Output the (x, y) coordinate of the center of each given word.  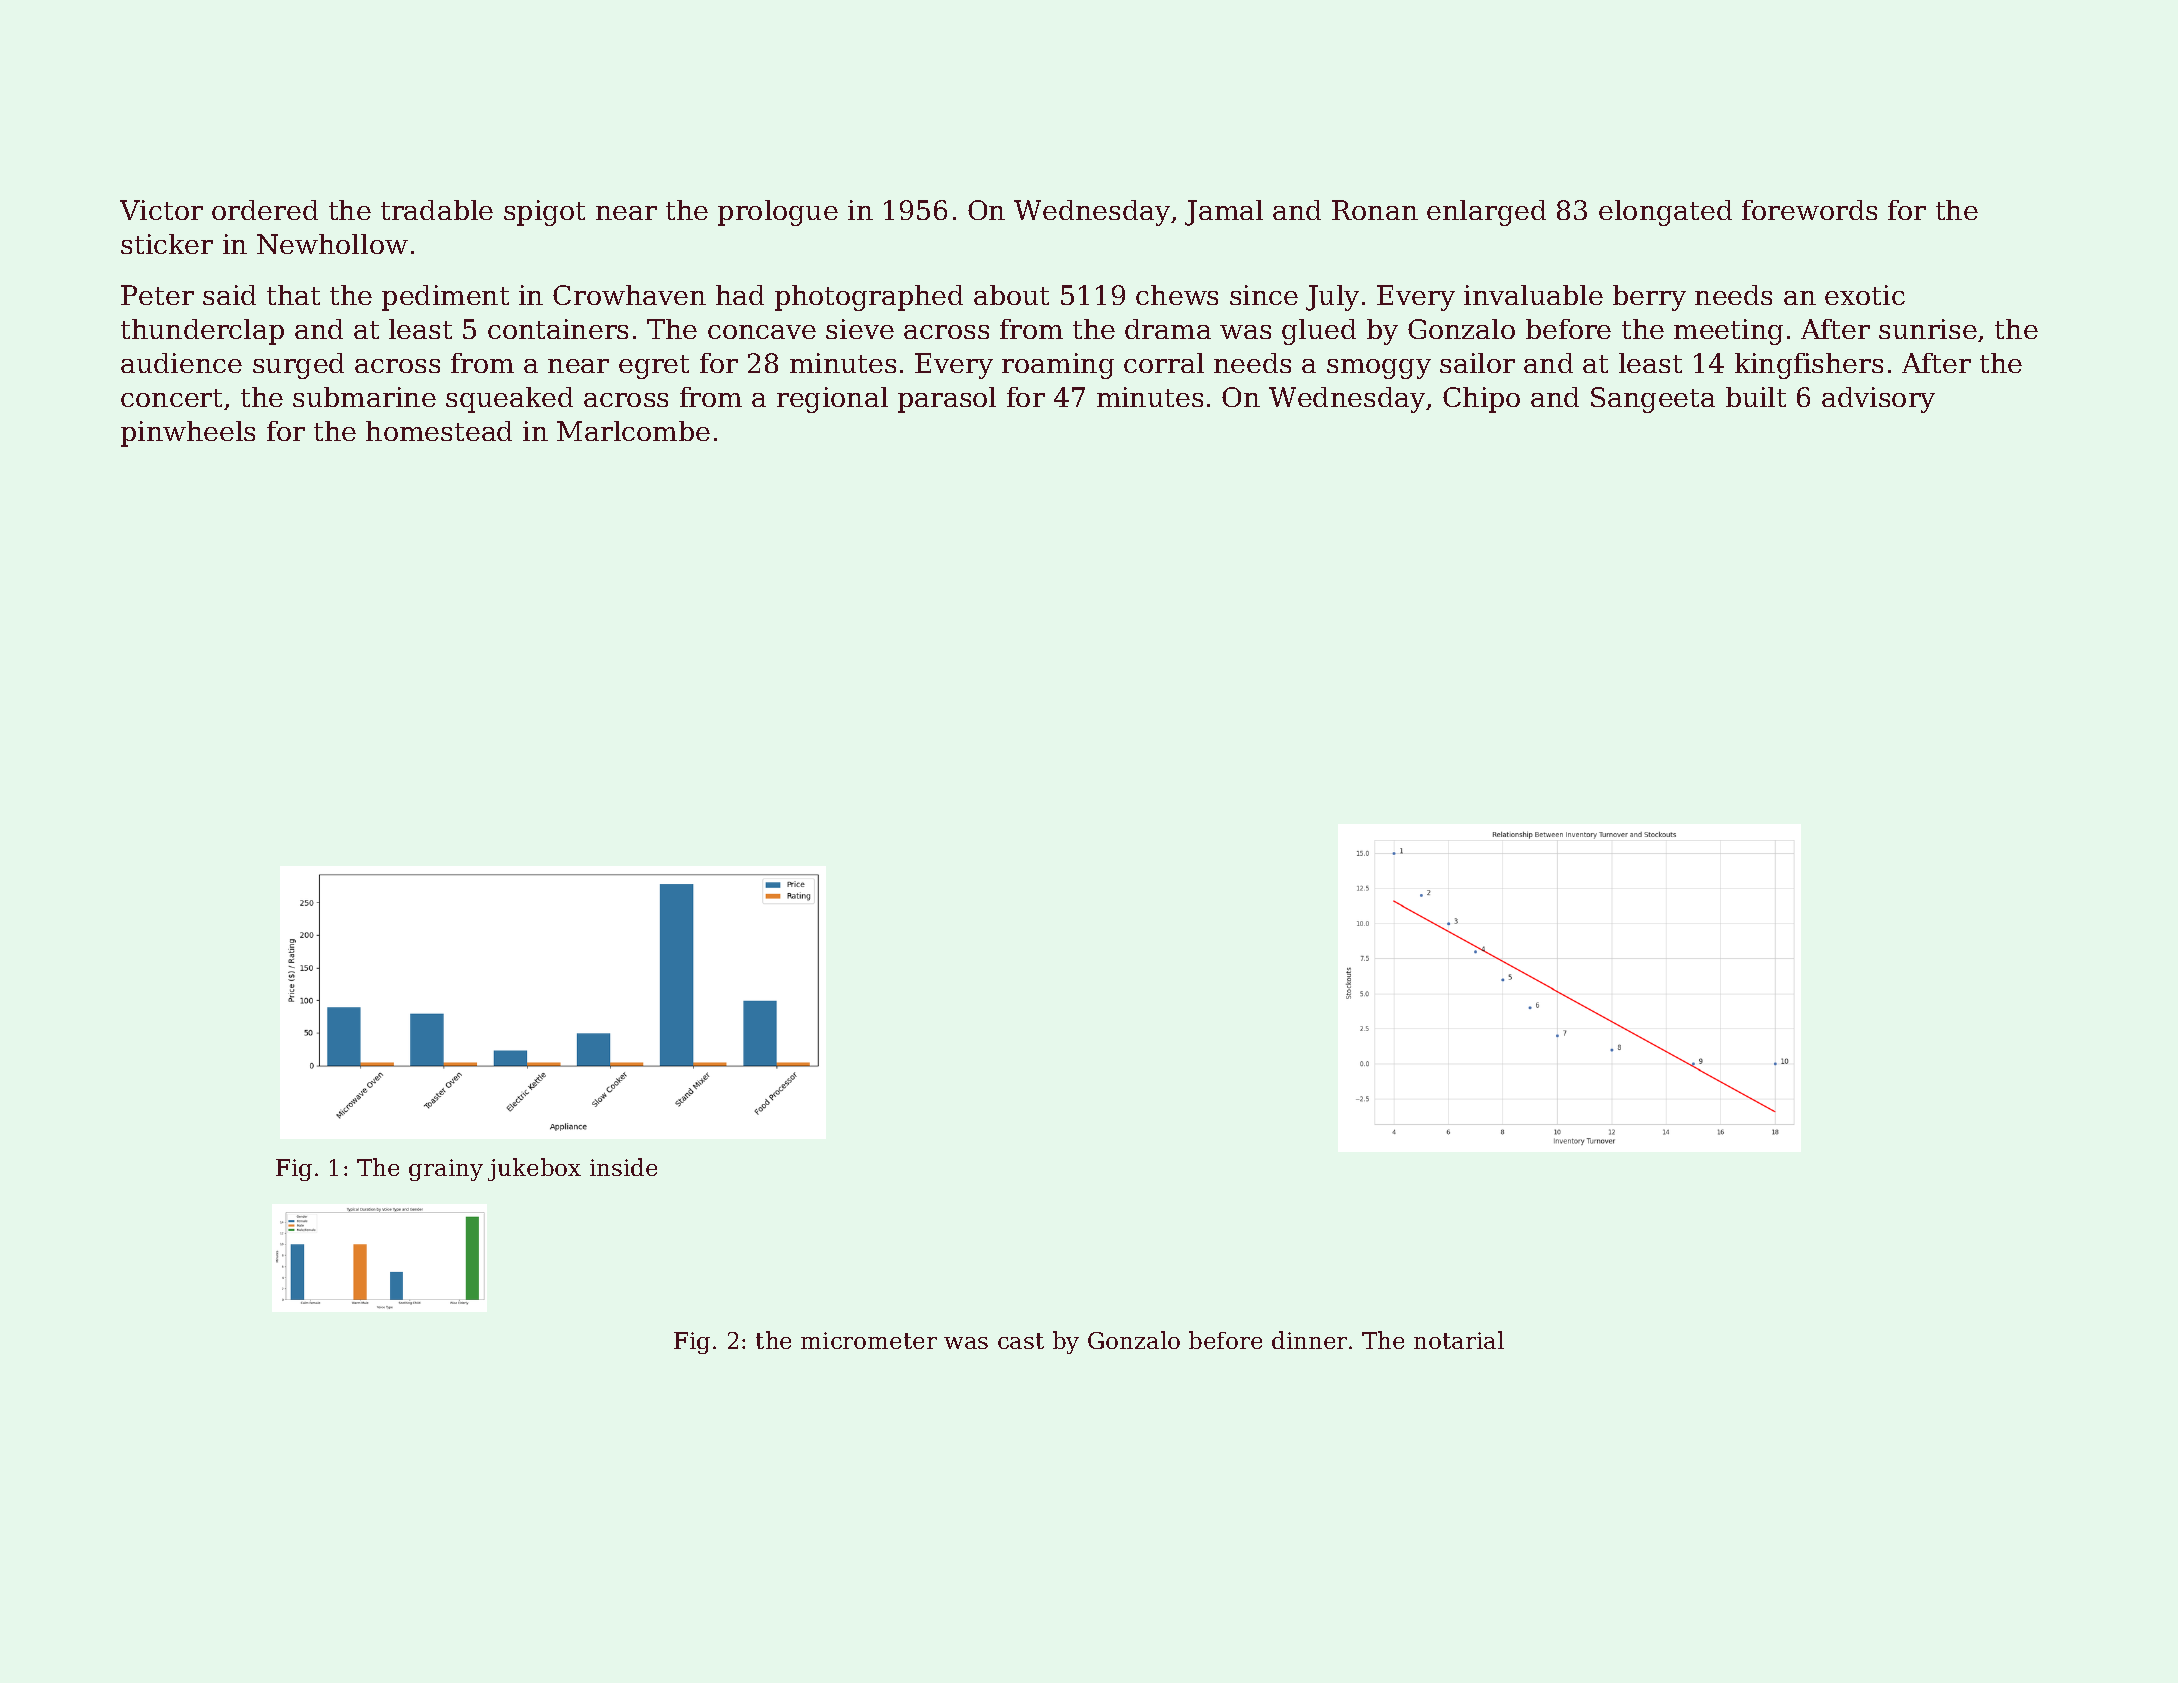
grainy (446, 1170)
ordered (265, 210)
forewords (1809, 210)
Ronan (1375, 210)
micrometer (869, 1340)
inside (623, 1167)
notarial (1459, 1340)
